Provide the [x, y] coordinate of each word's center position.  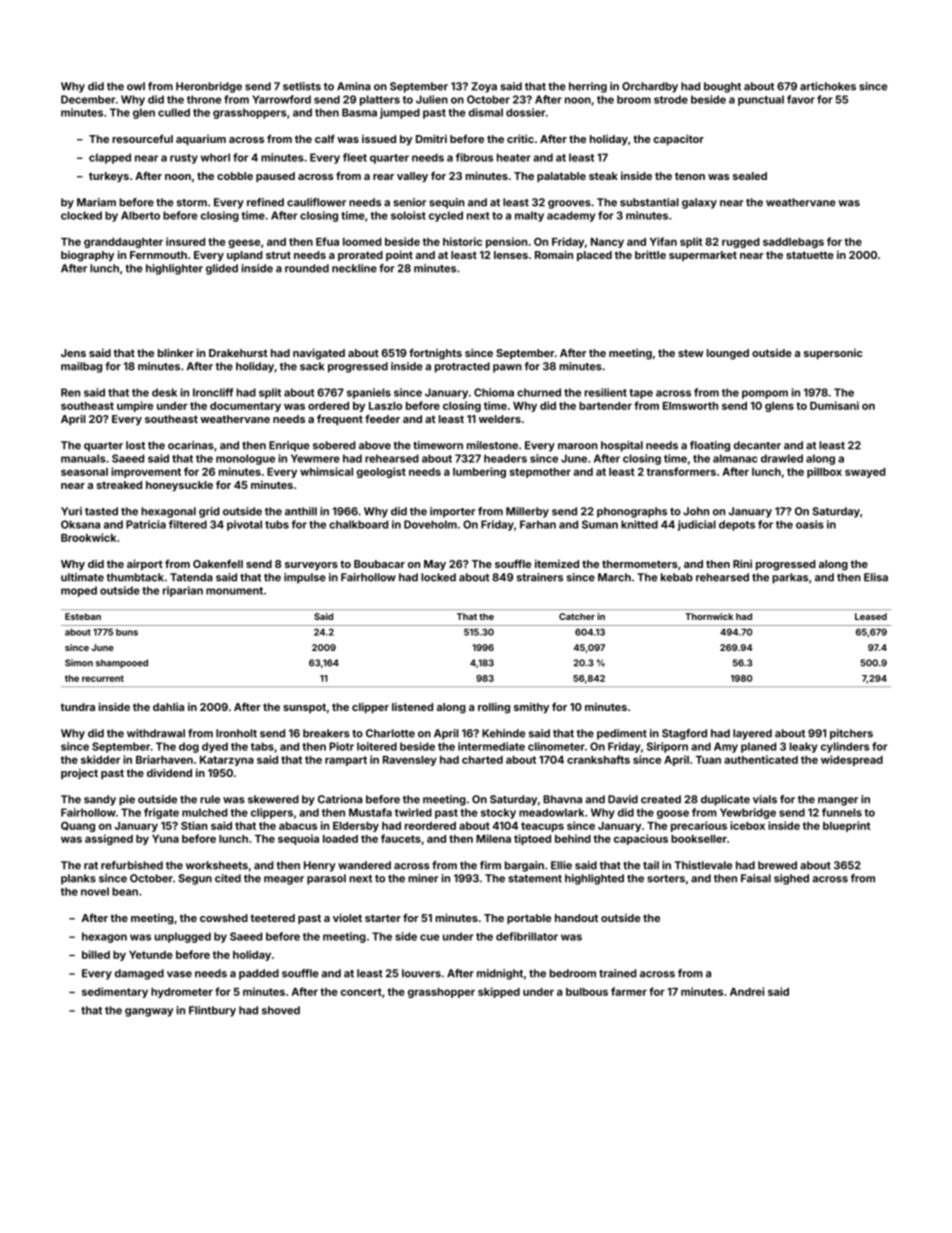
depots [737, 525]
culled [174, 112]
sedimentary [115, 992]
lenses [511, 255]
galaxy [699, 203]
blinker [176, 352]
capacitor [678, 139]
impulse [305, 578]
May [435, 565]
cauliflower [316, 202]
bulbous [587, 992]
